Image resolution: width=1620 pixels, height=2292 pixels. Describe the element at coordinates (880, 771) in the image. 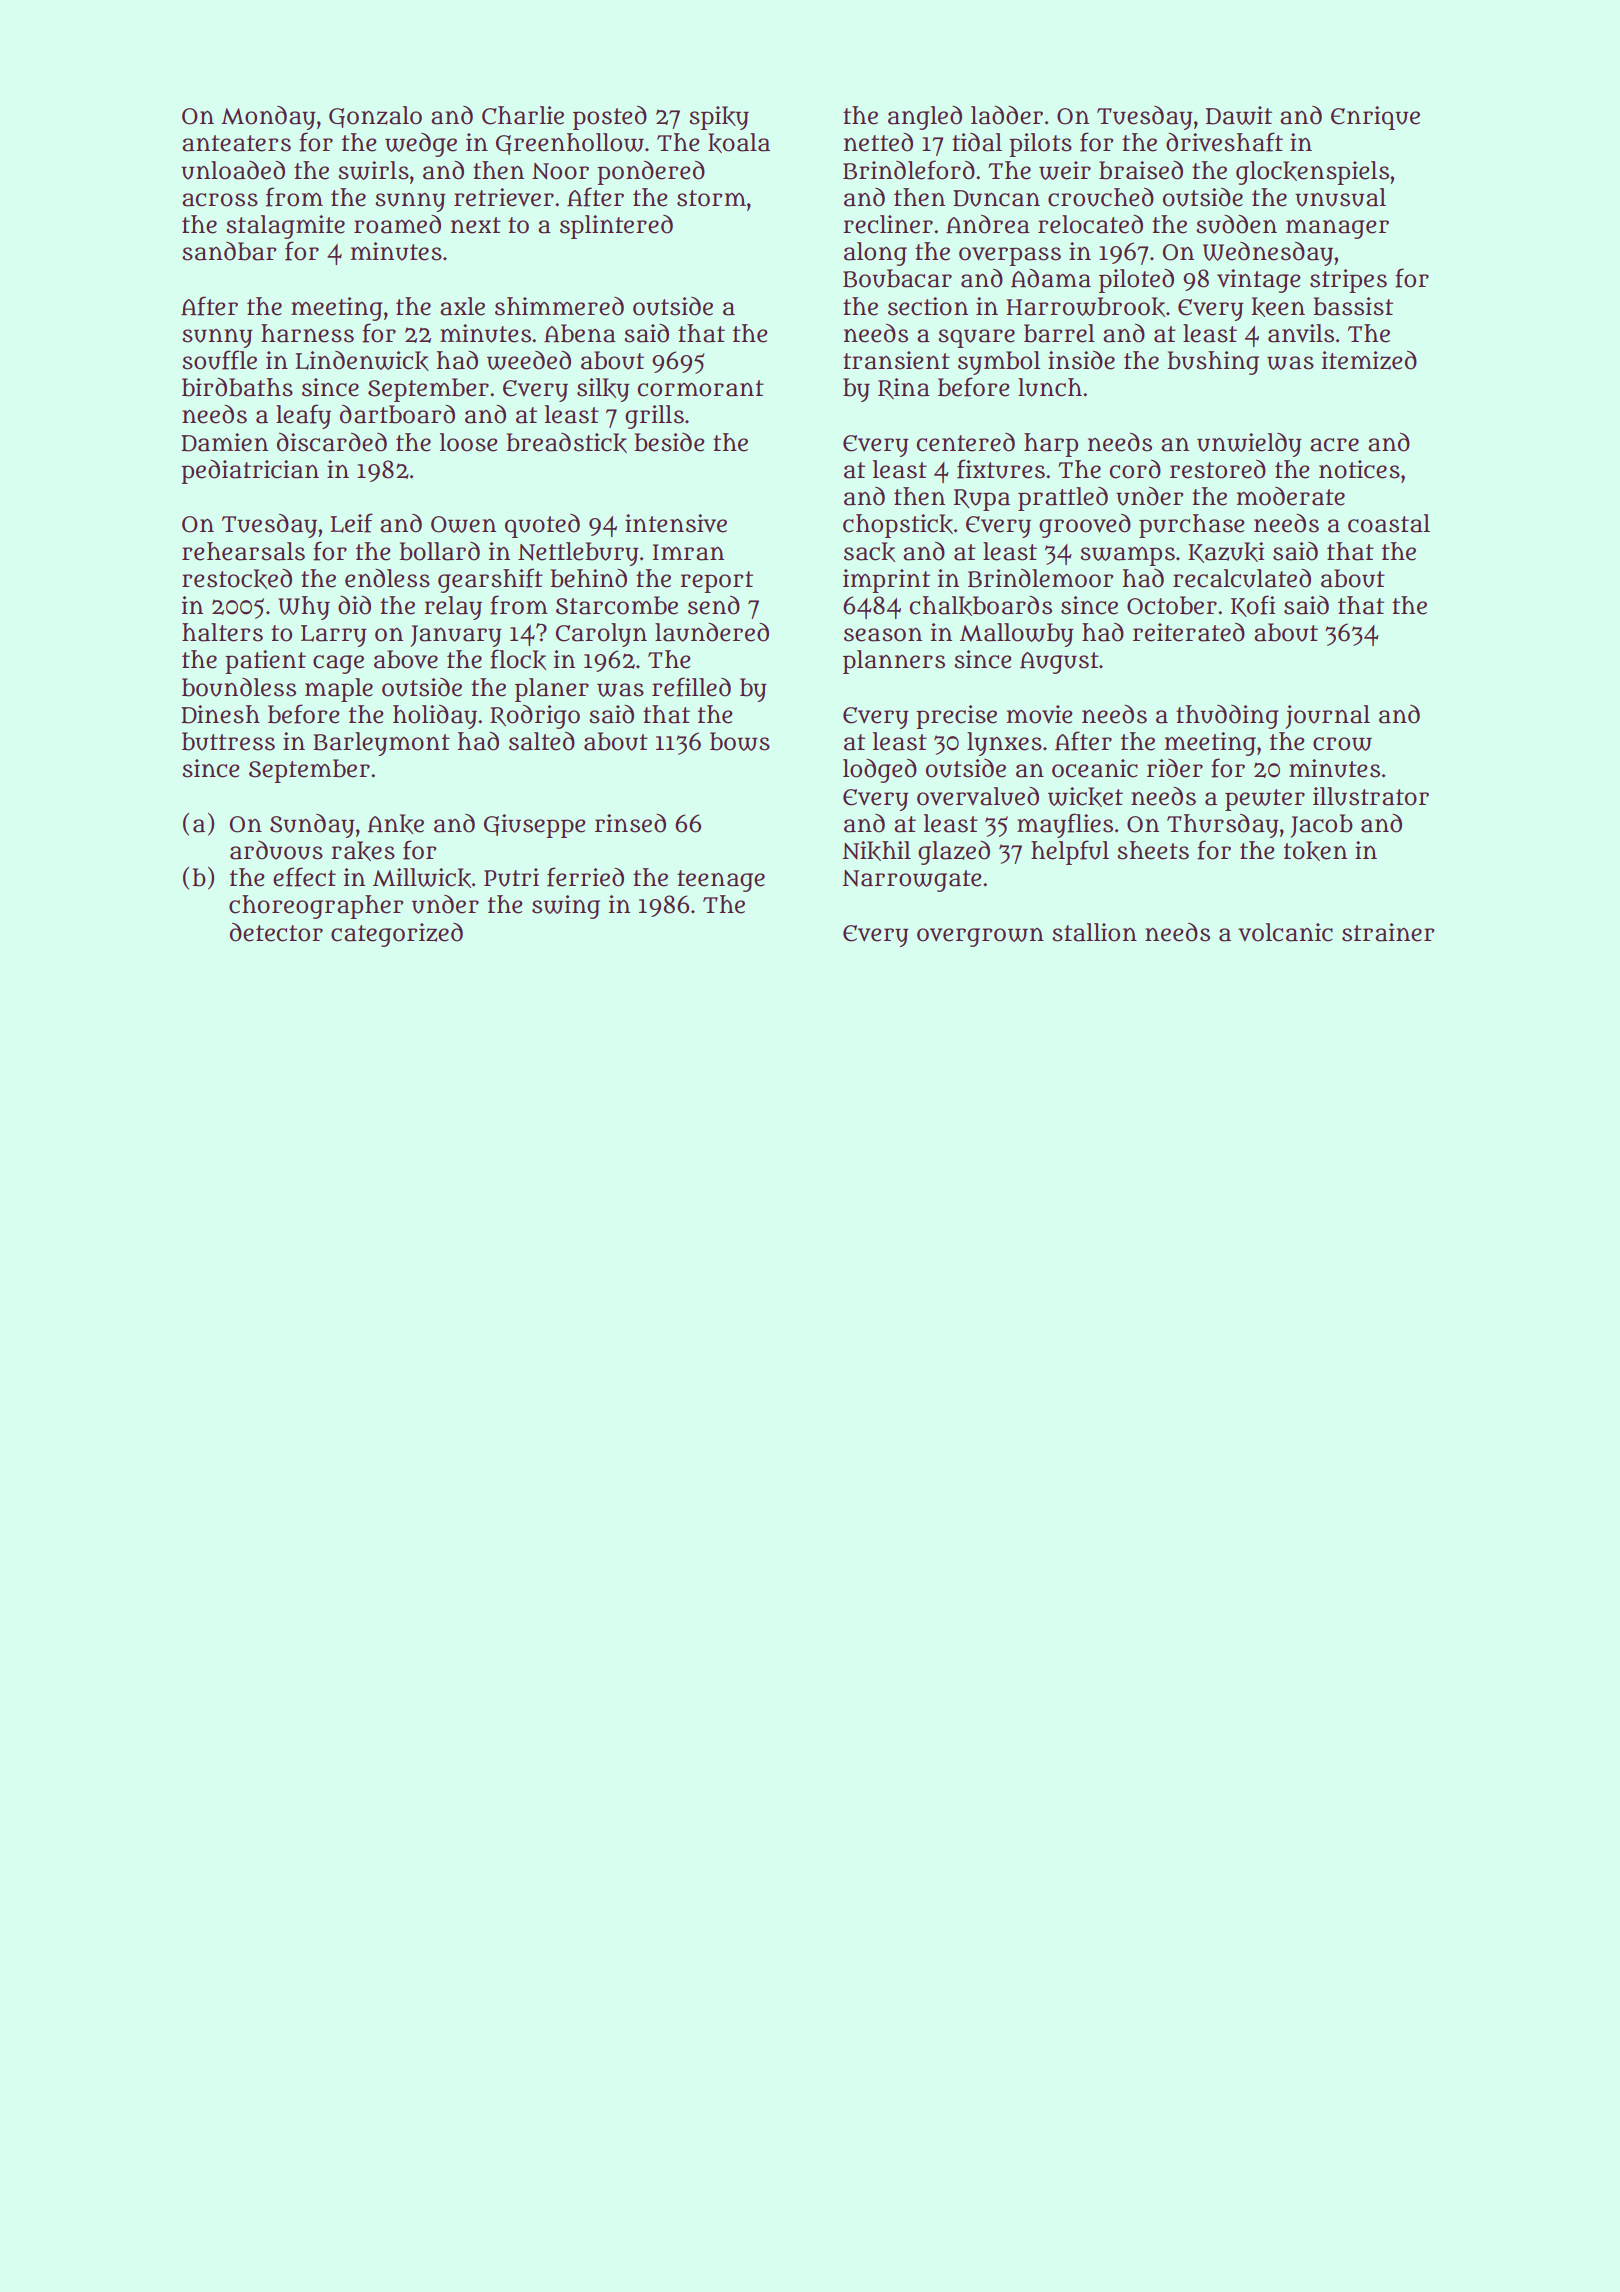

I see `lodged` at that location.
